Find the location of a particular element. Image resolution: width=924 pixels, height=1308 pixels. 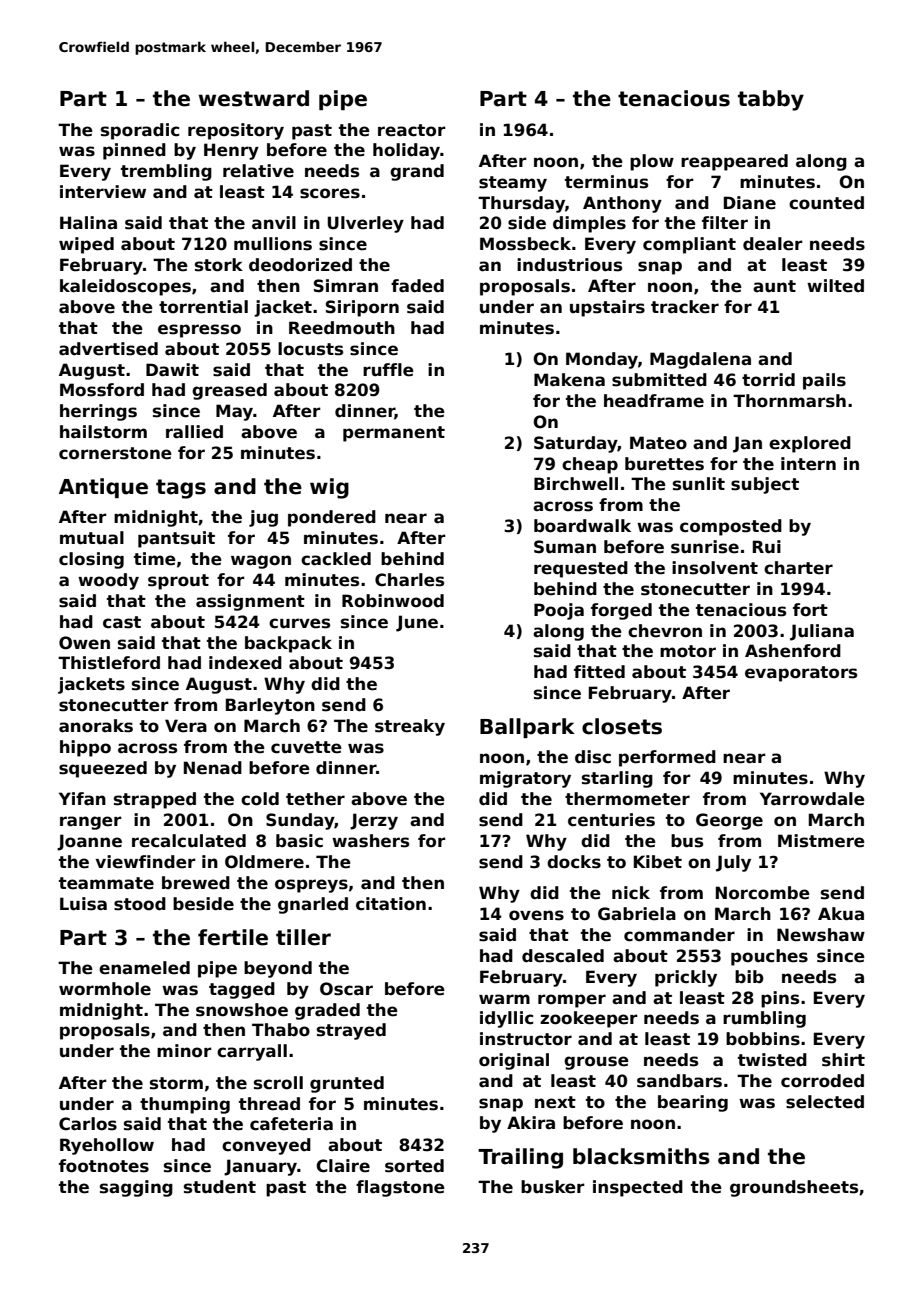

evaporators is located at coordinates (801, 674).
